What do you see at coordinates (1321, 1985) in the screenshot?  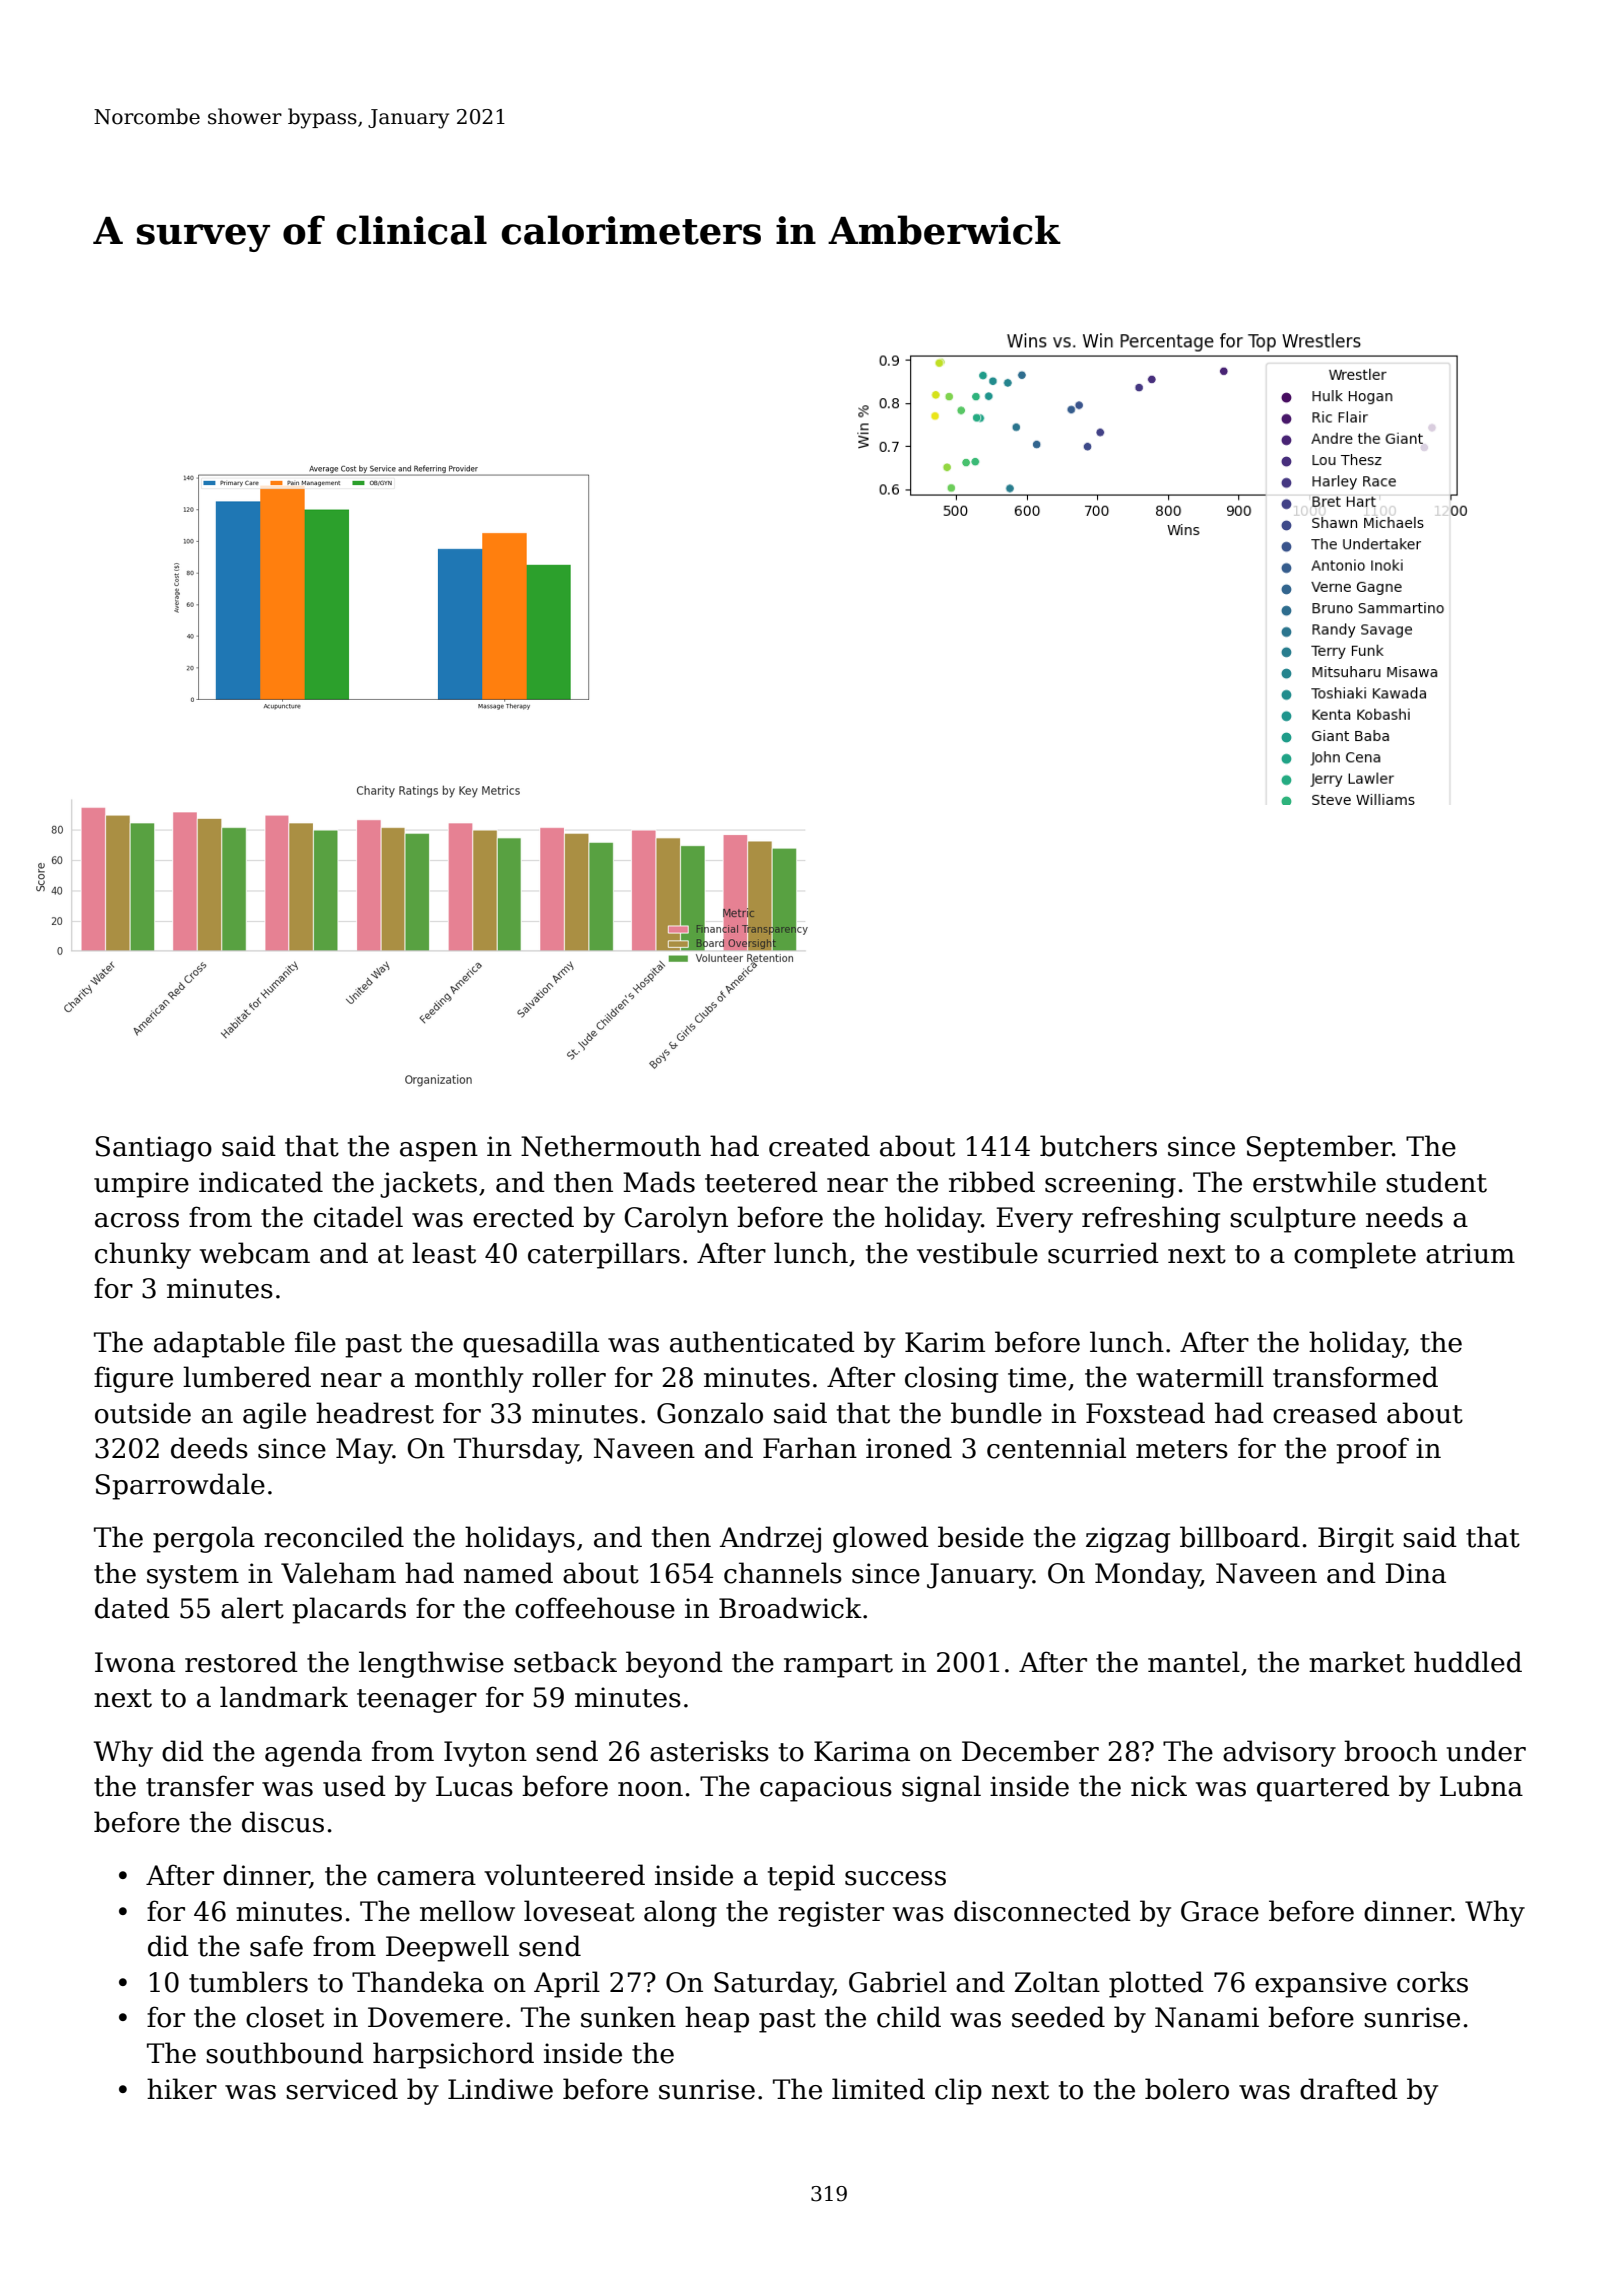 I see `expansive` at bounding box center [1321, 1985].
